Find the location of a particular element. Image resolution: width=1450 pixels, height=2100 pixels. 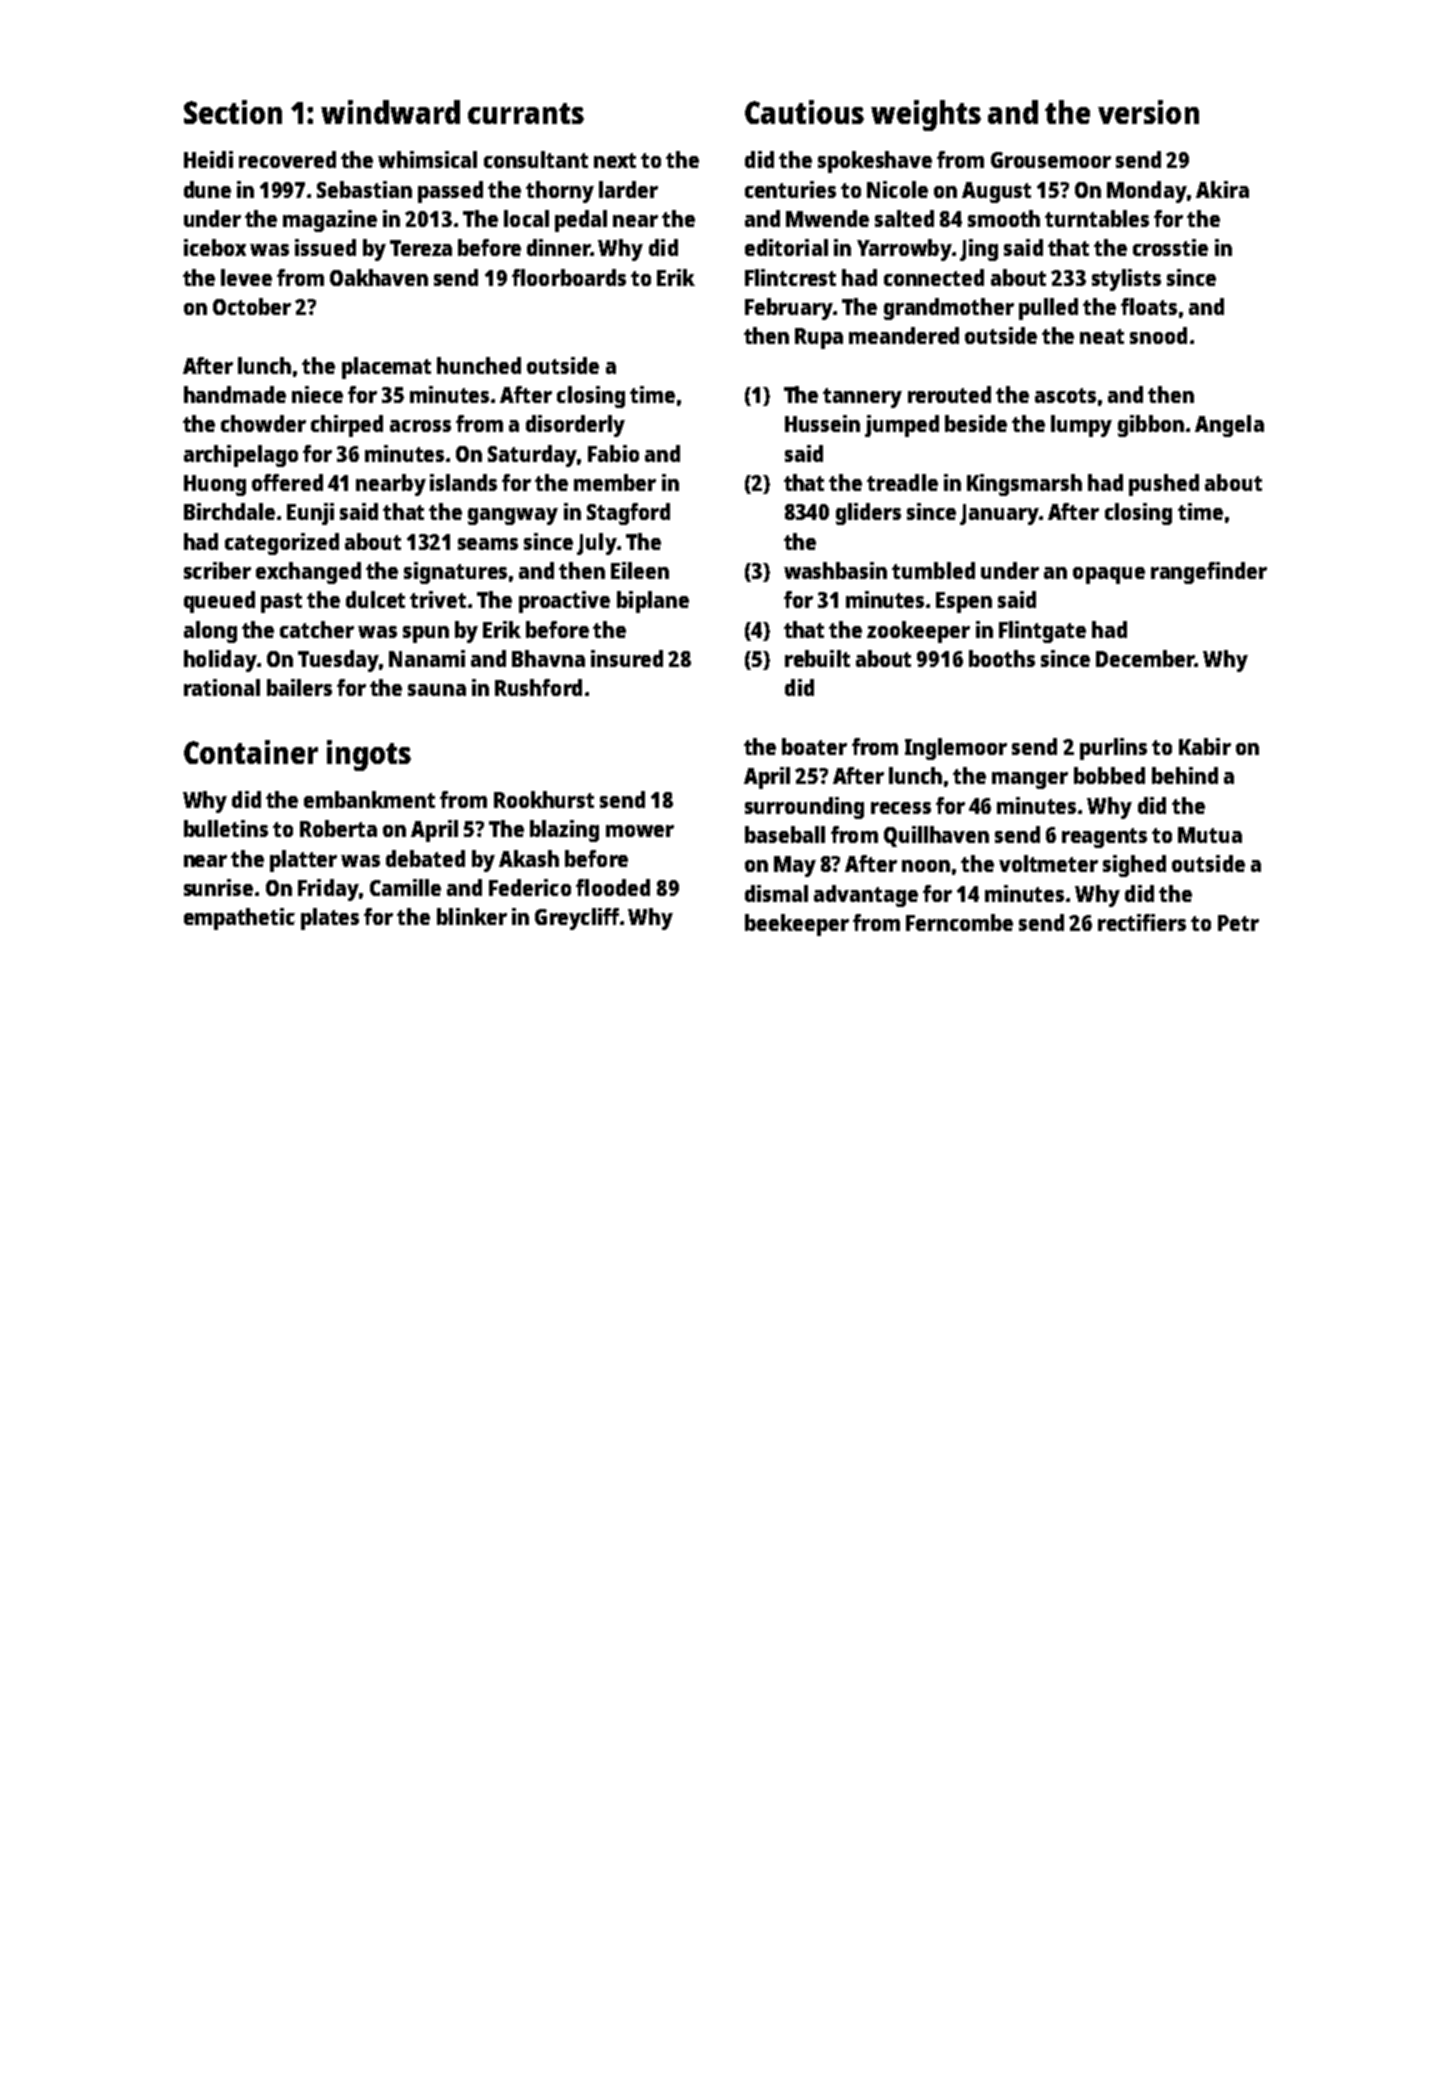

rebuilt is located at coordinates (817, 658).
